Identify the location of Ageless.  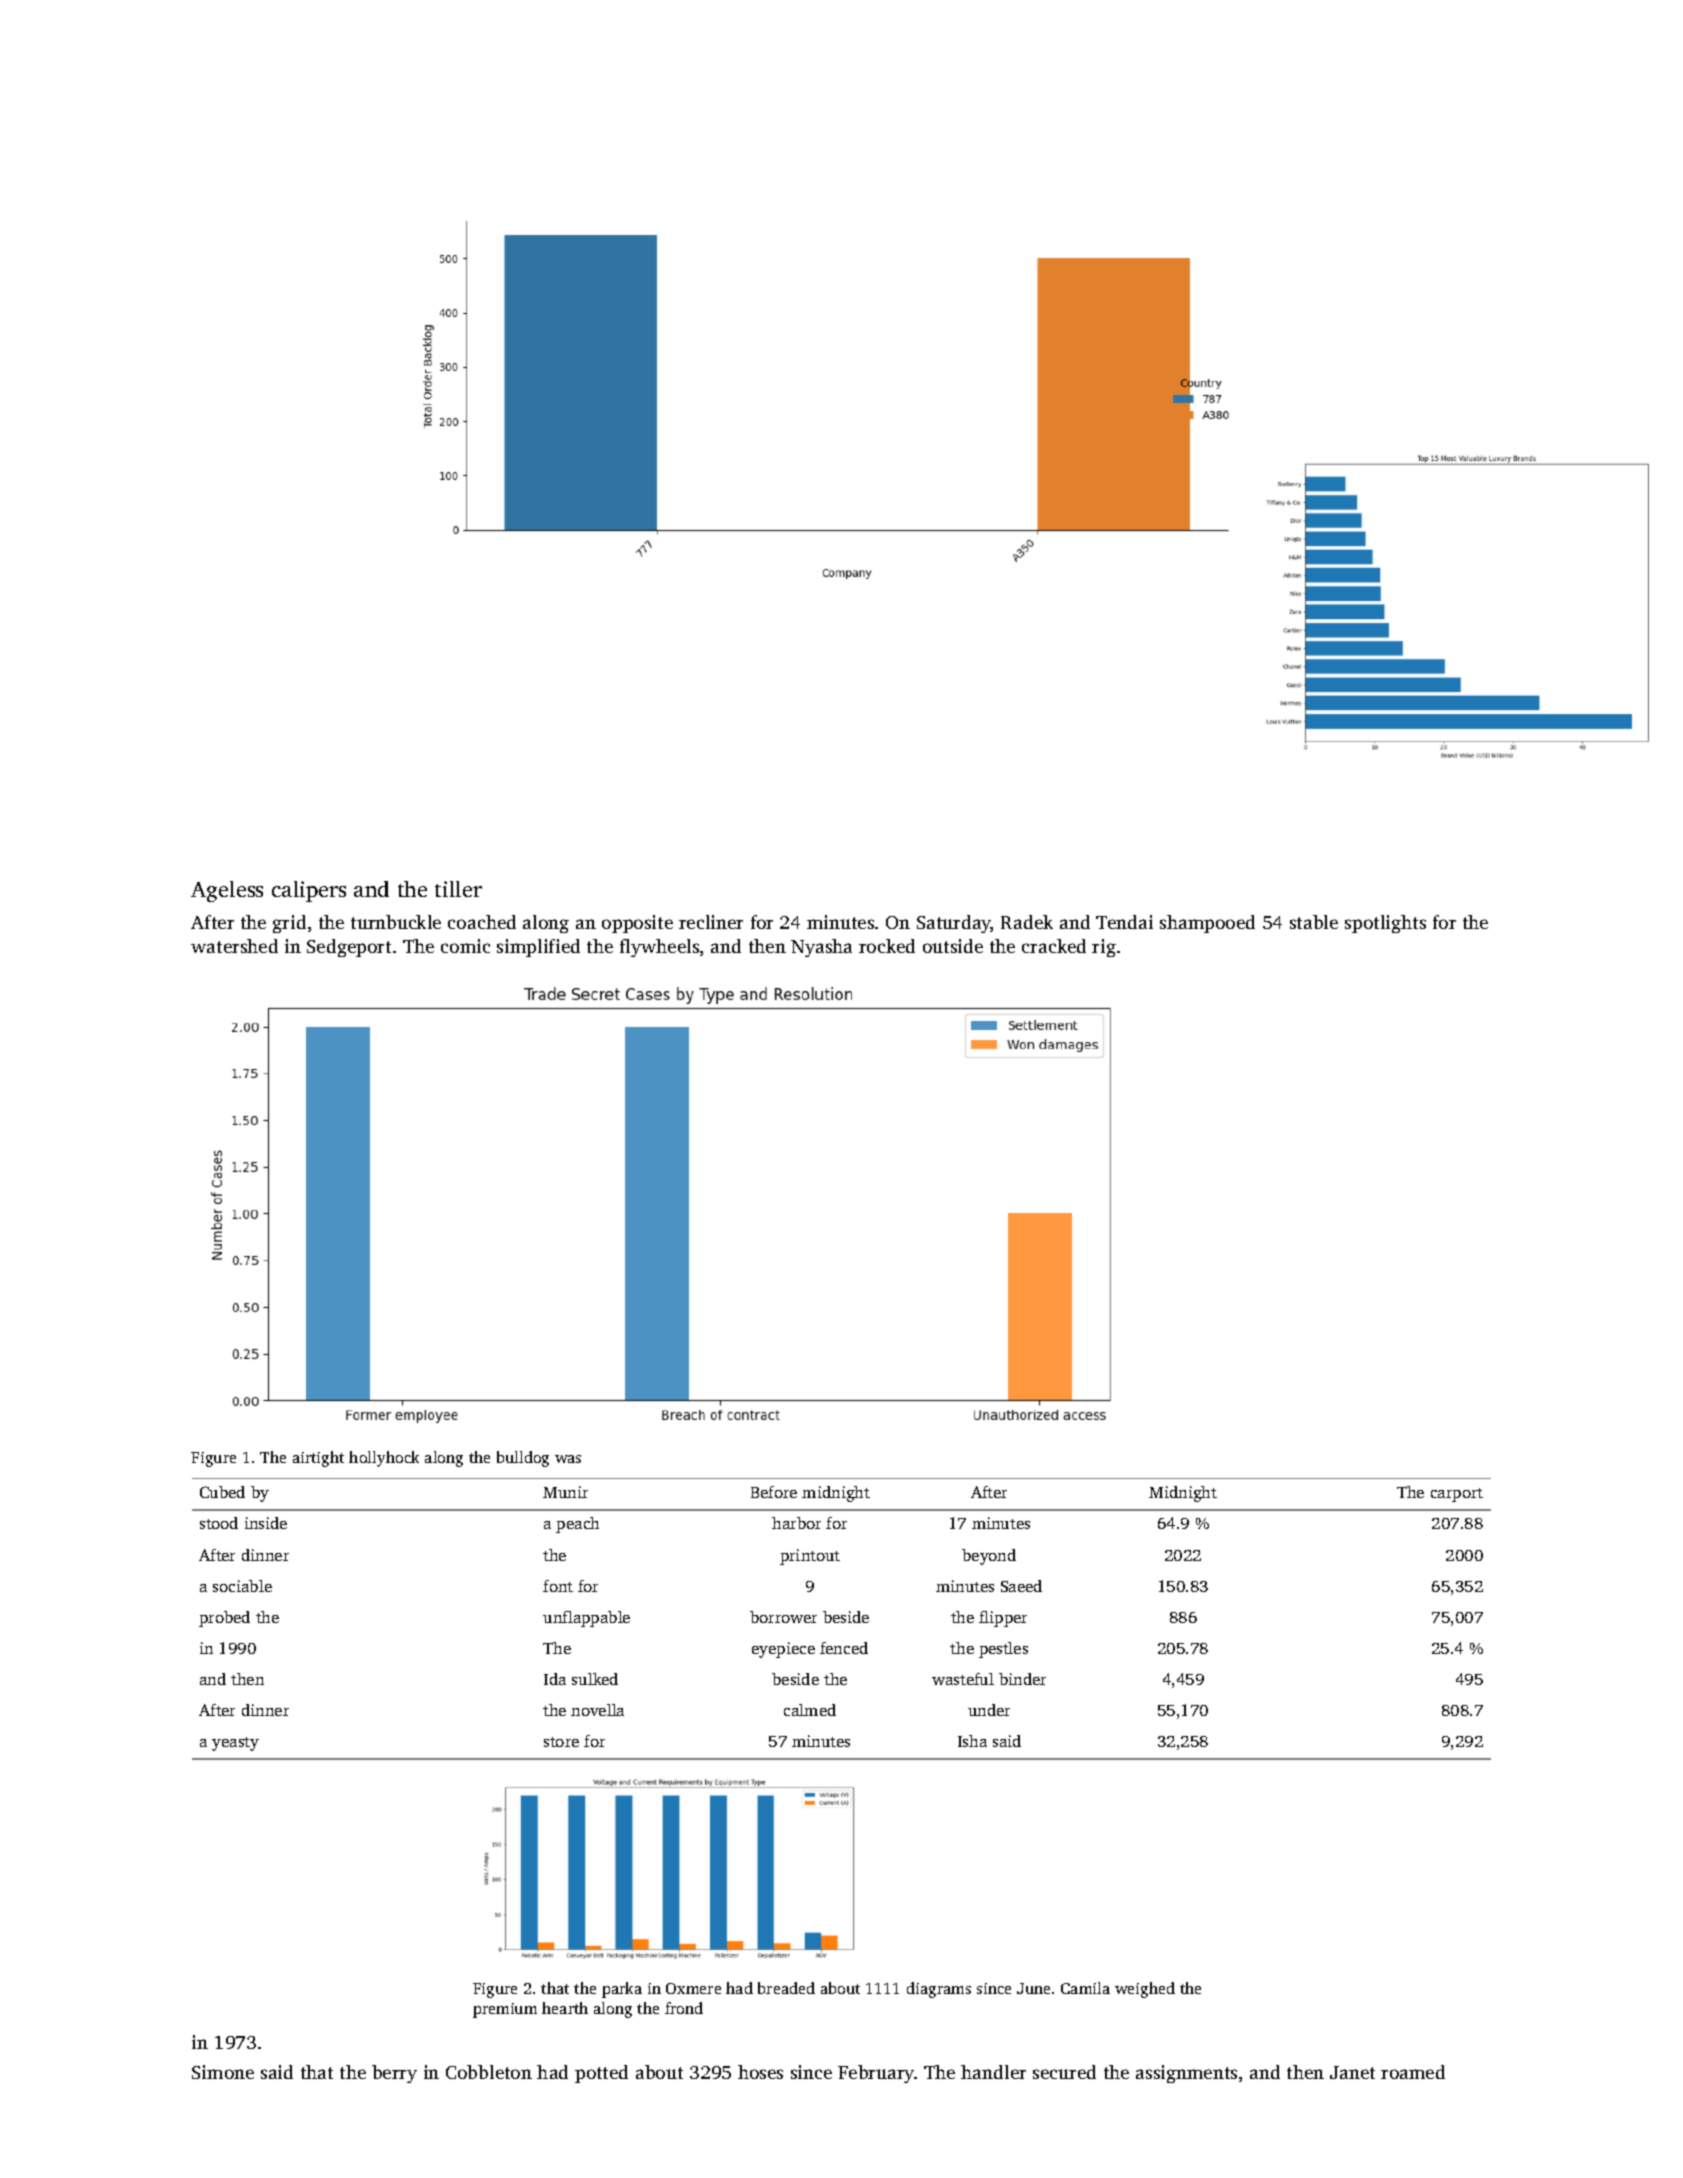
(227, 891).
